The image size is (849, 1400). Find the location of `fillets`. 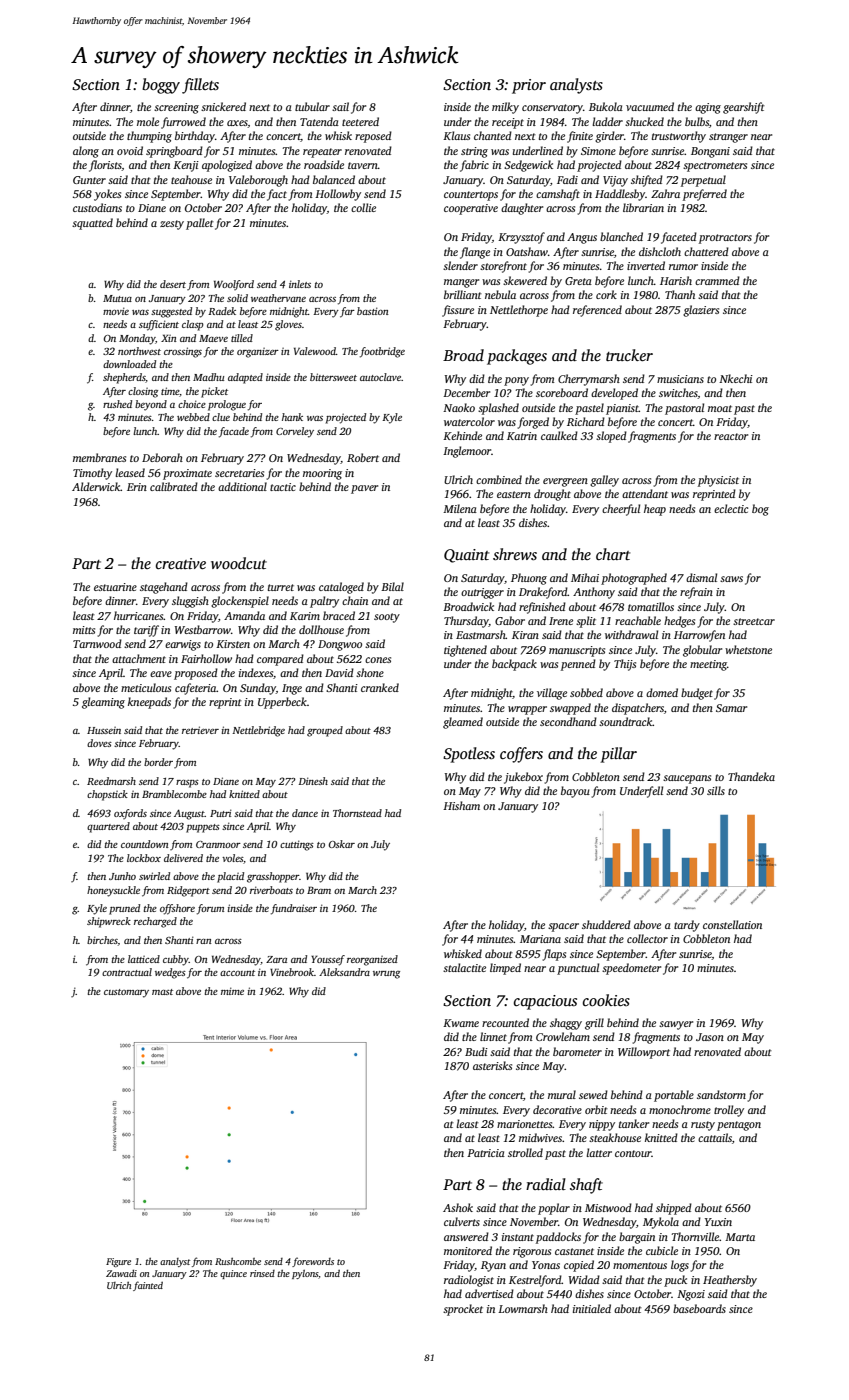

fillets is located at coordinates (200, 86).
